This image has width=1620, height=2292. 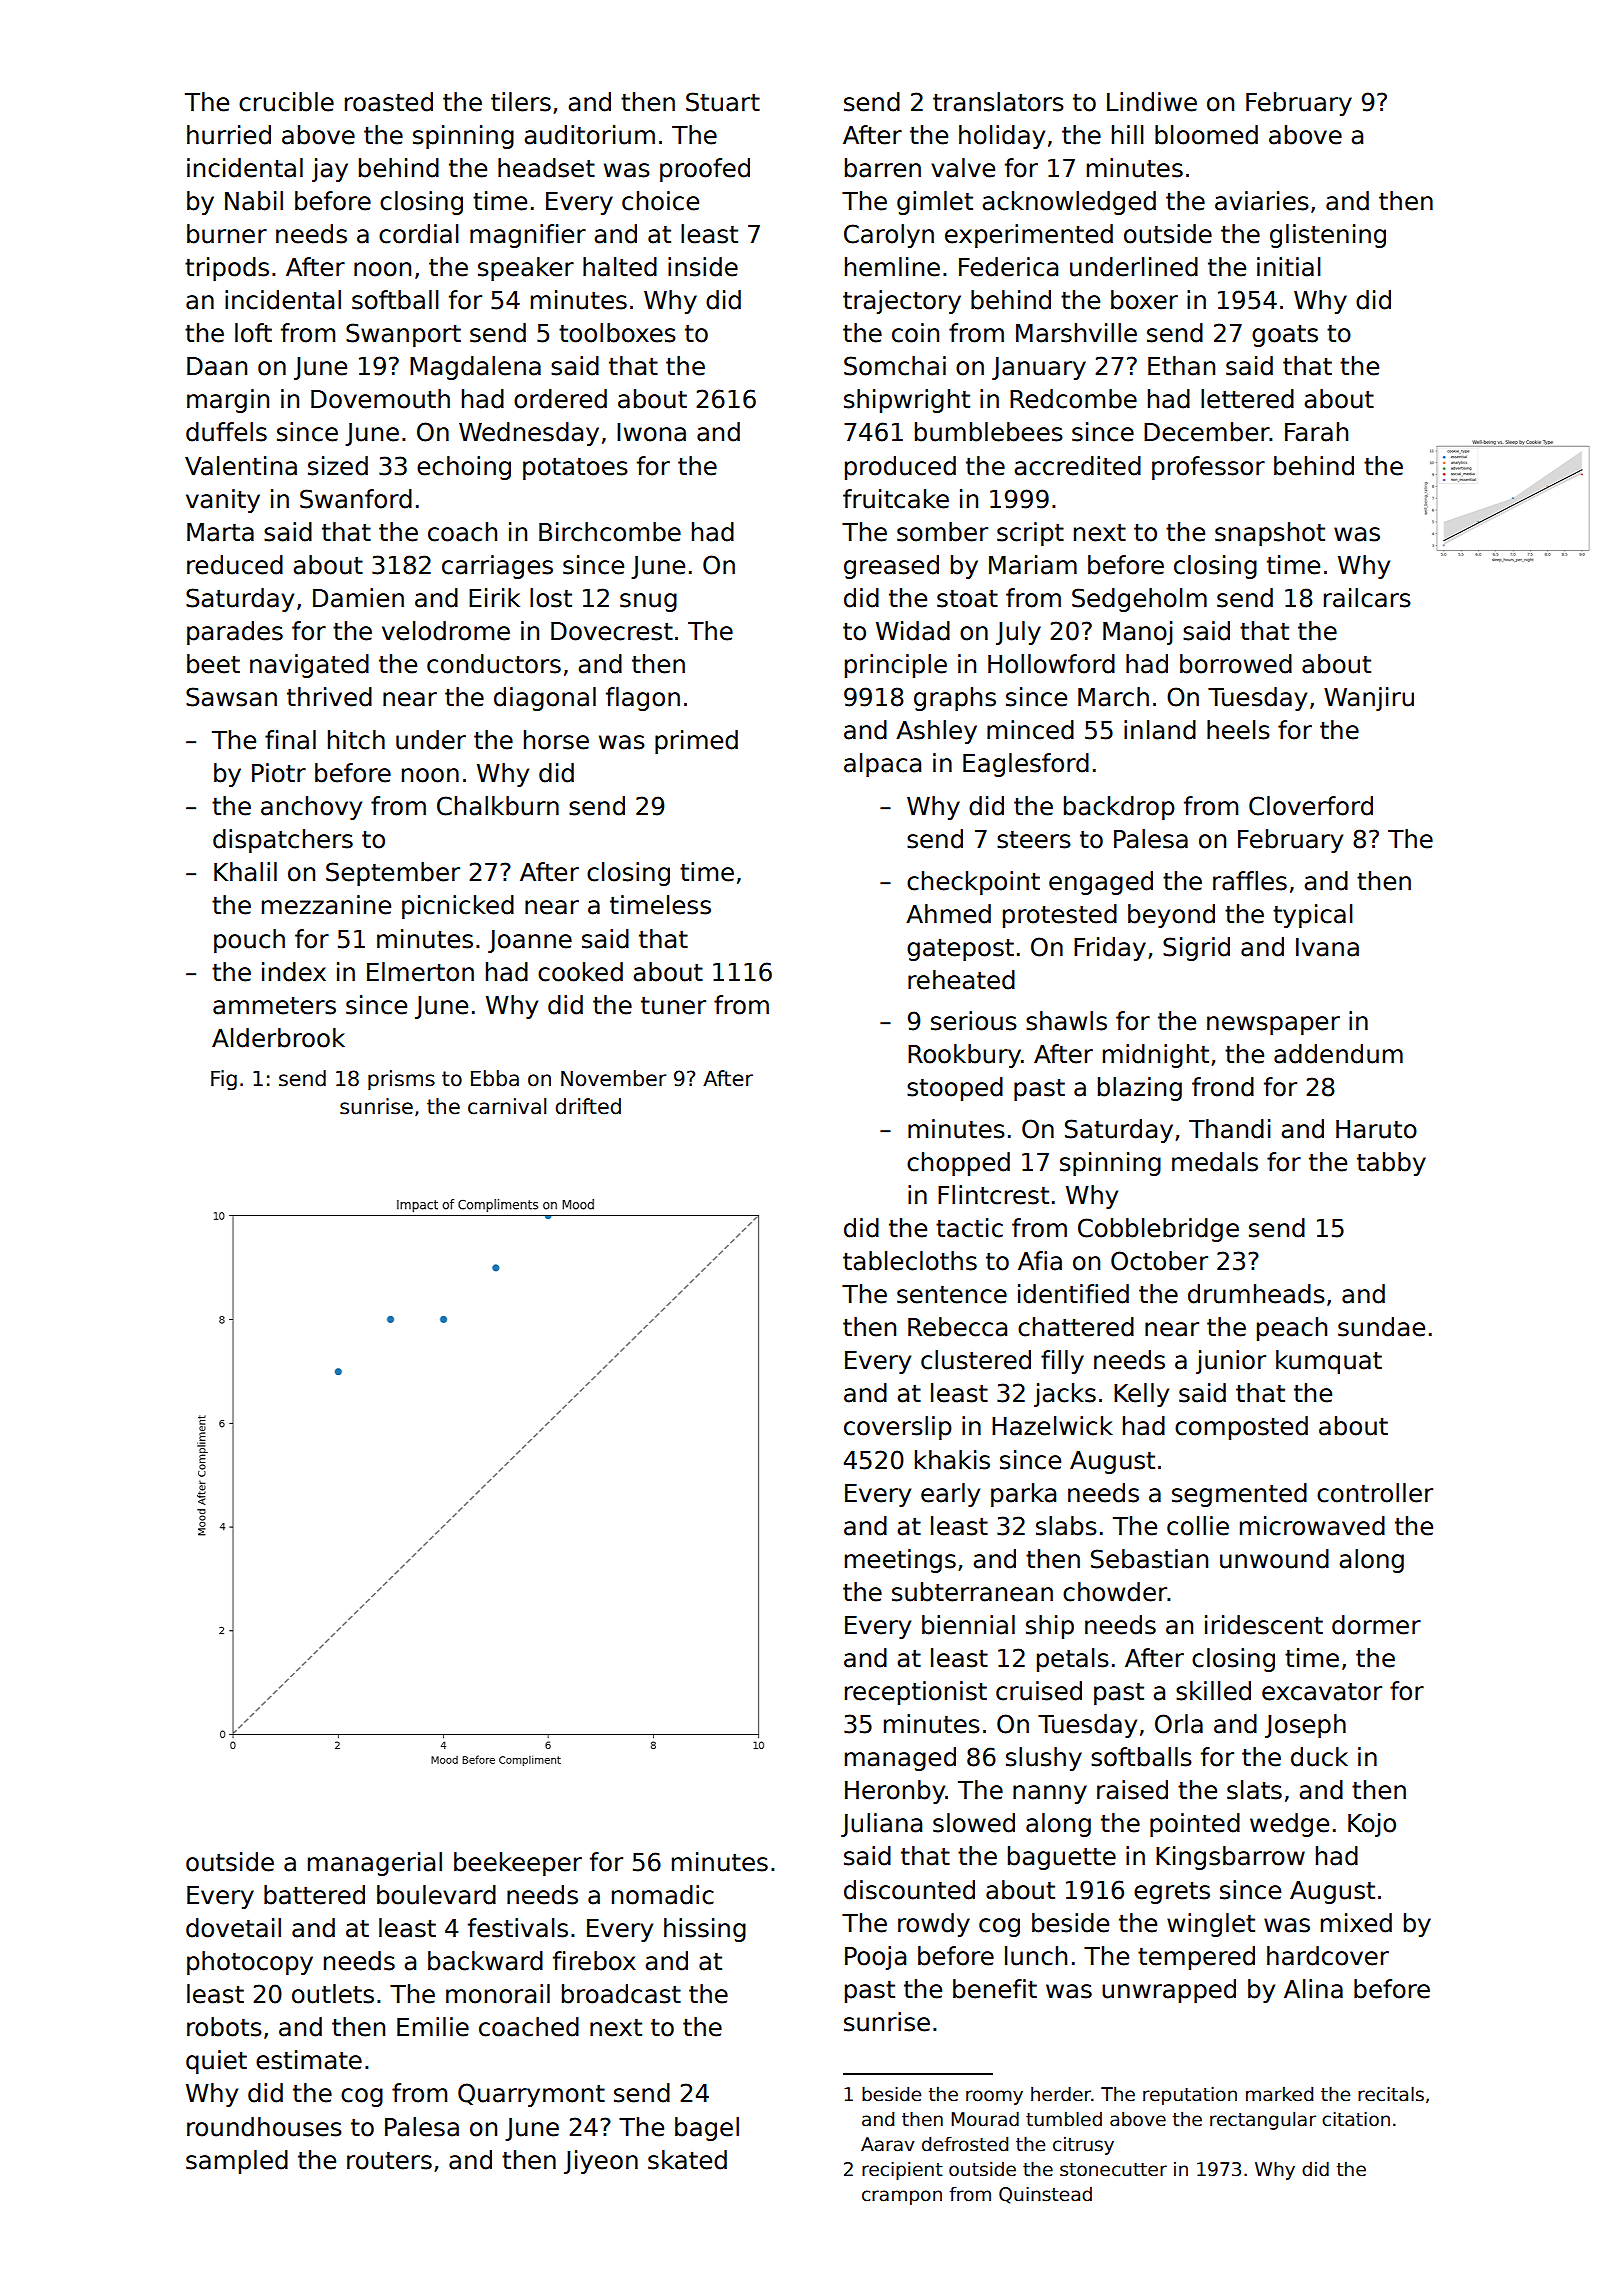 I want to click on Magdalena, so click(x=475, y=368).
